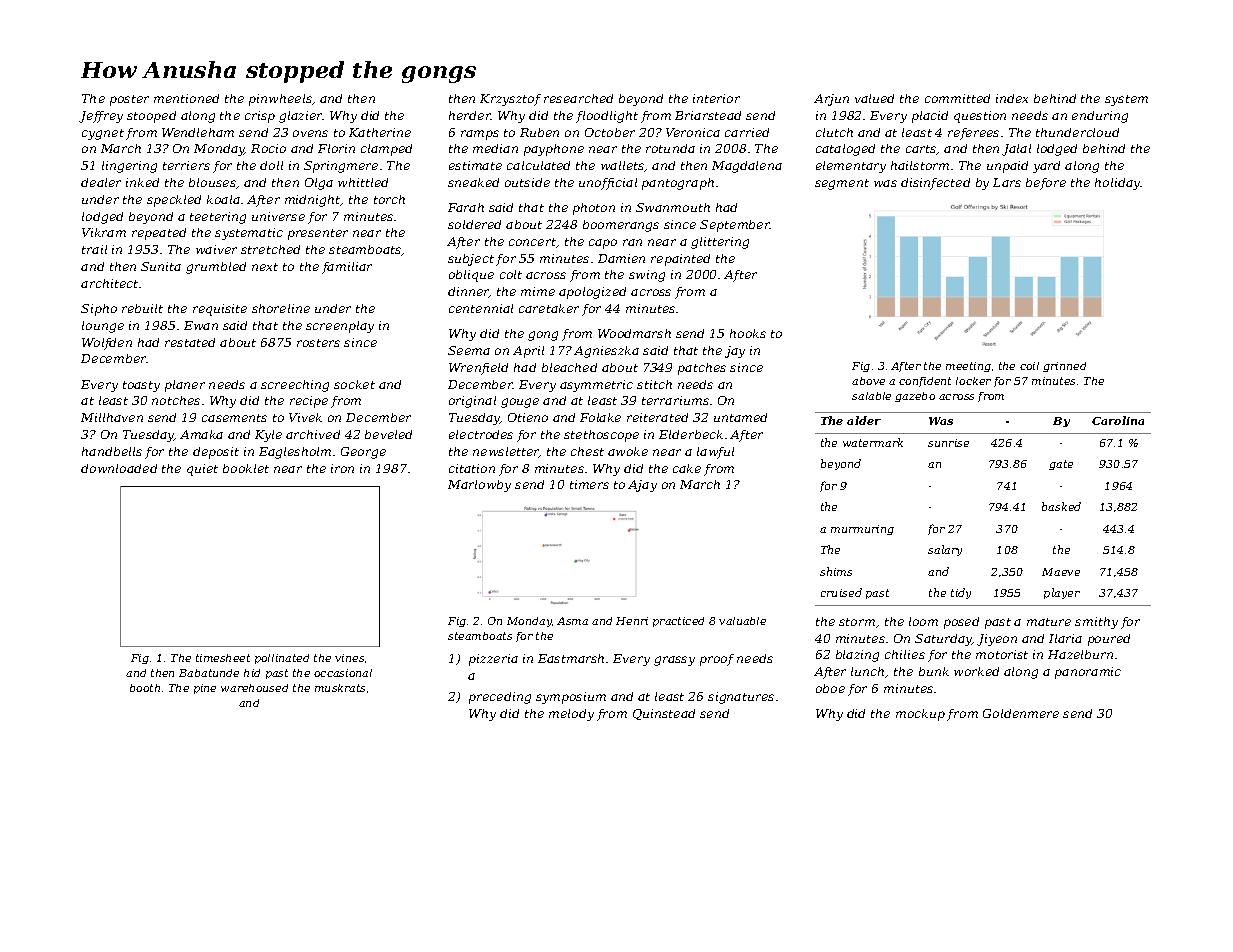  Describe the element at coordinates (313, 201) in the document. I see `midnight` at that location.
